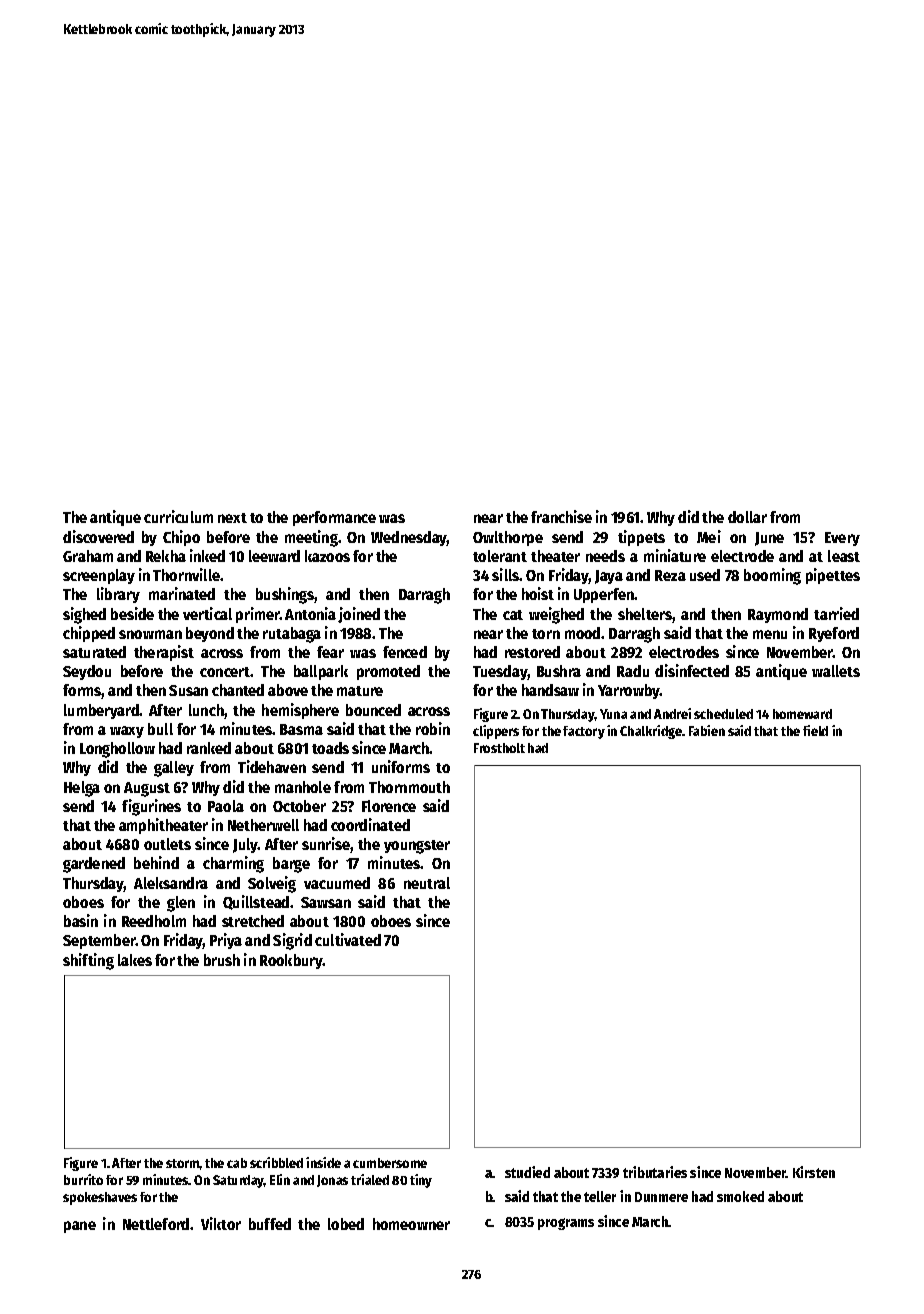  Describe the element at coordinates (747, 517) in the screenshot. I see `dollar` at that location.
